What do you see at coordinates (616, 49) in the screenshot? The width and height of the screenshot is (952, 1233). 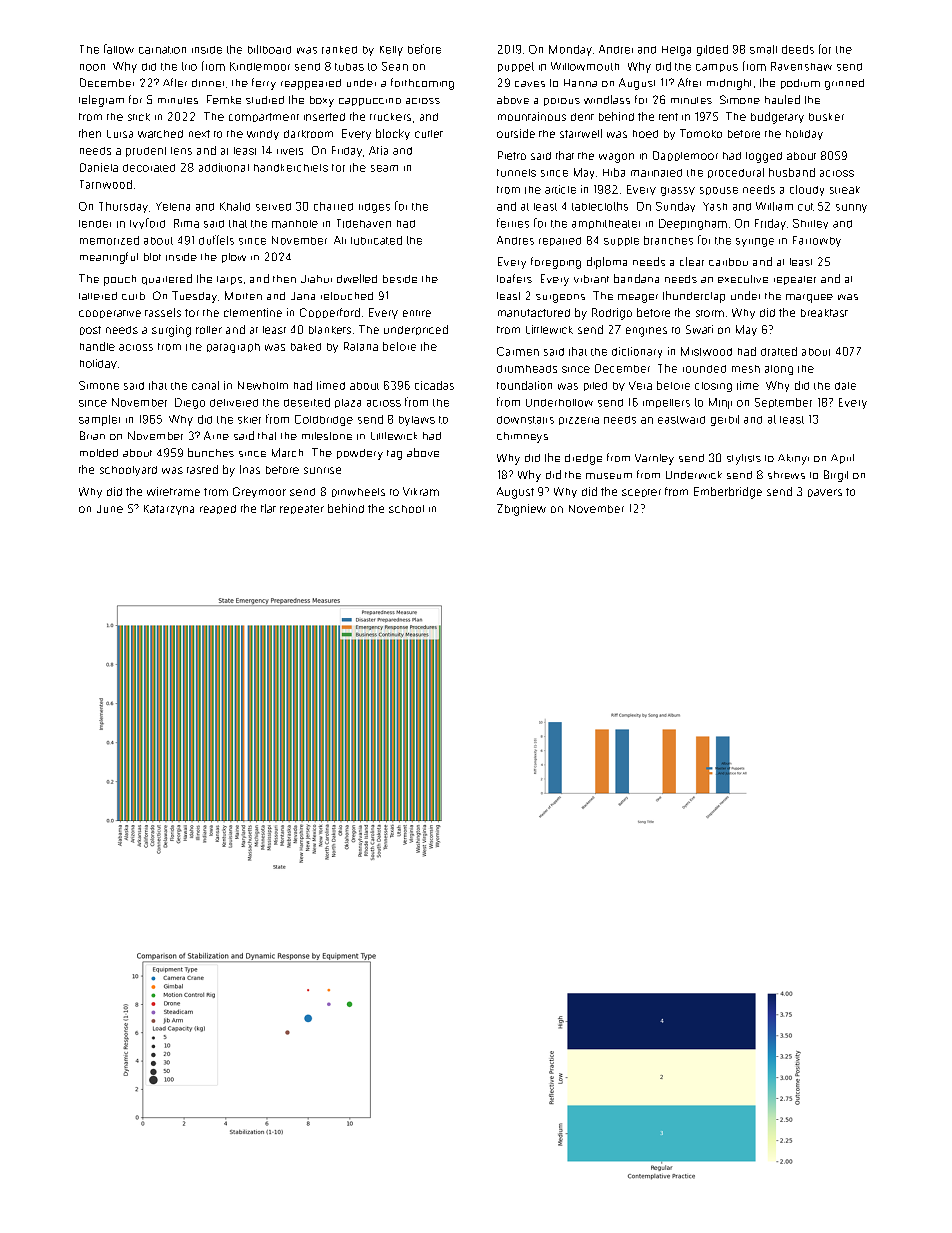 I see `Andrei` at bounding box center [616, 49].
